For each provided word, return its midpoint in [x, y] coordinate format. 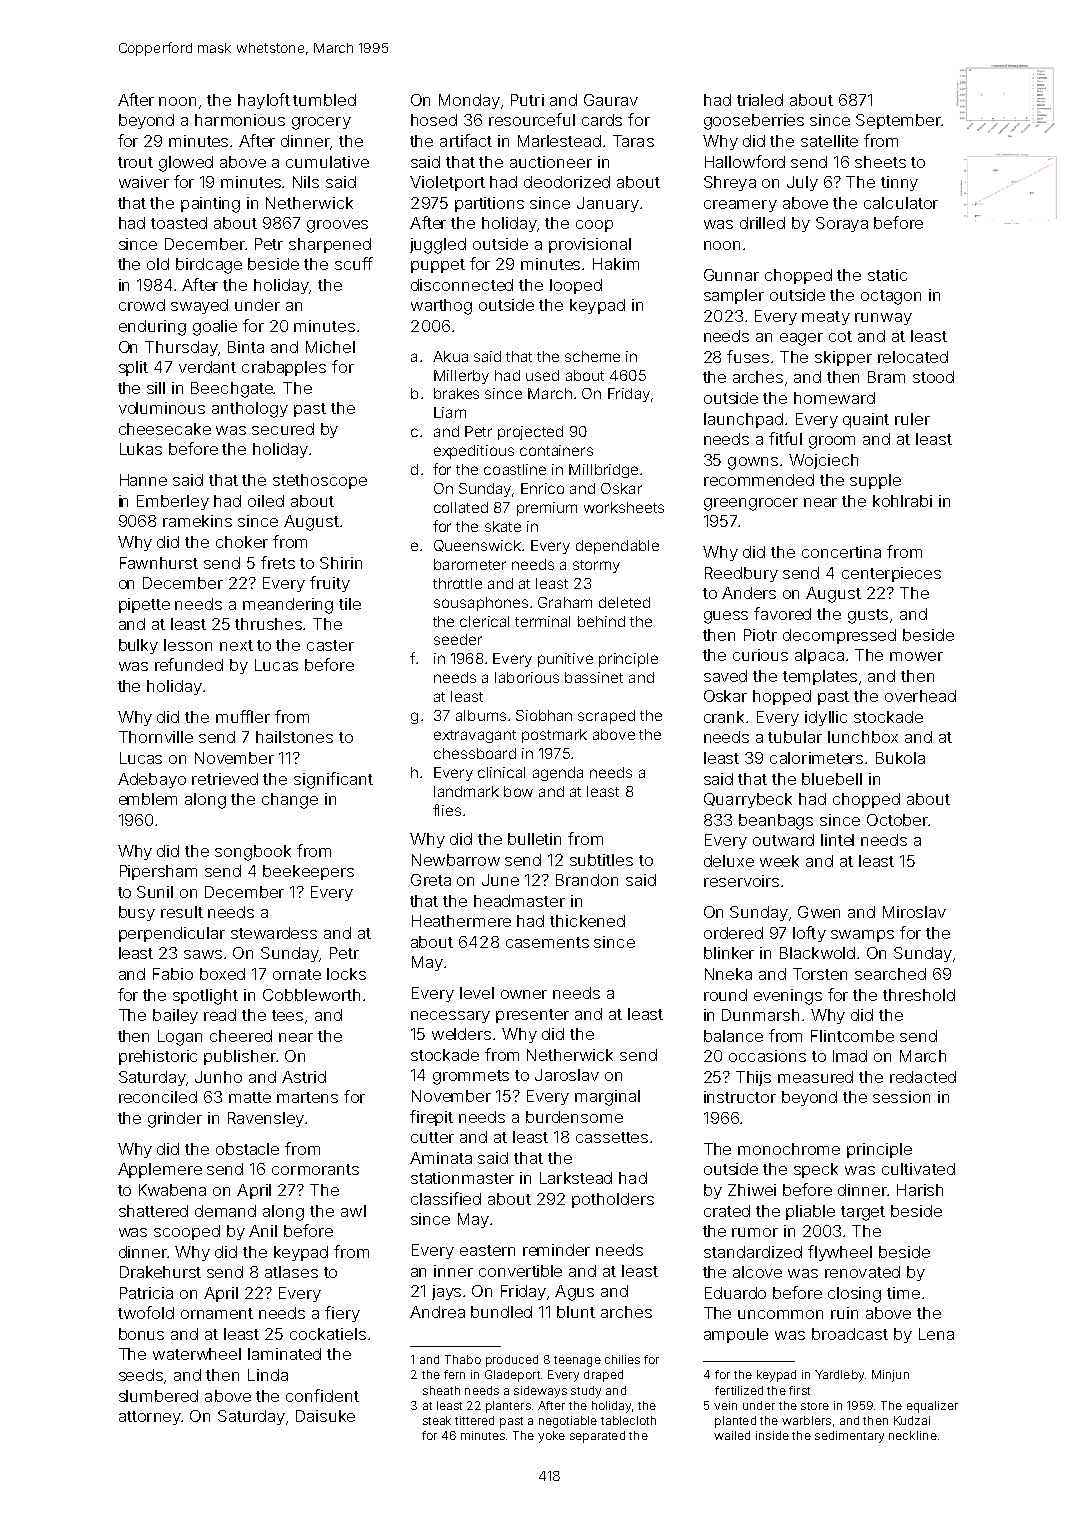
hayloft [264, 101]
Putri [527, 100]
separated [597, 1437]
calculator [901, 203]
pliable [810, 1212]
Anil [263, 1231]
